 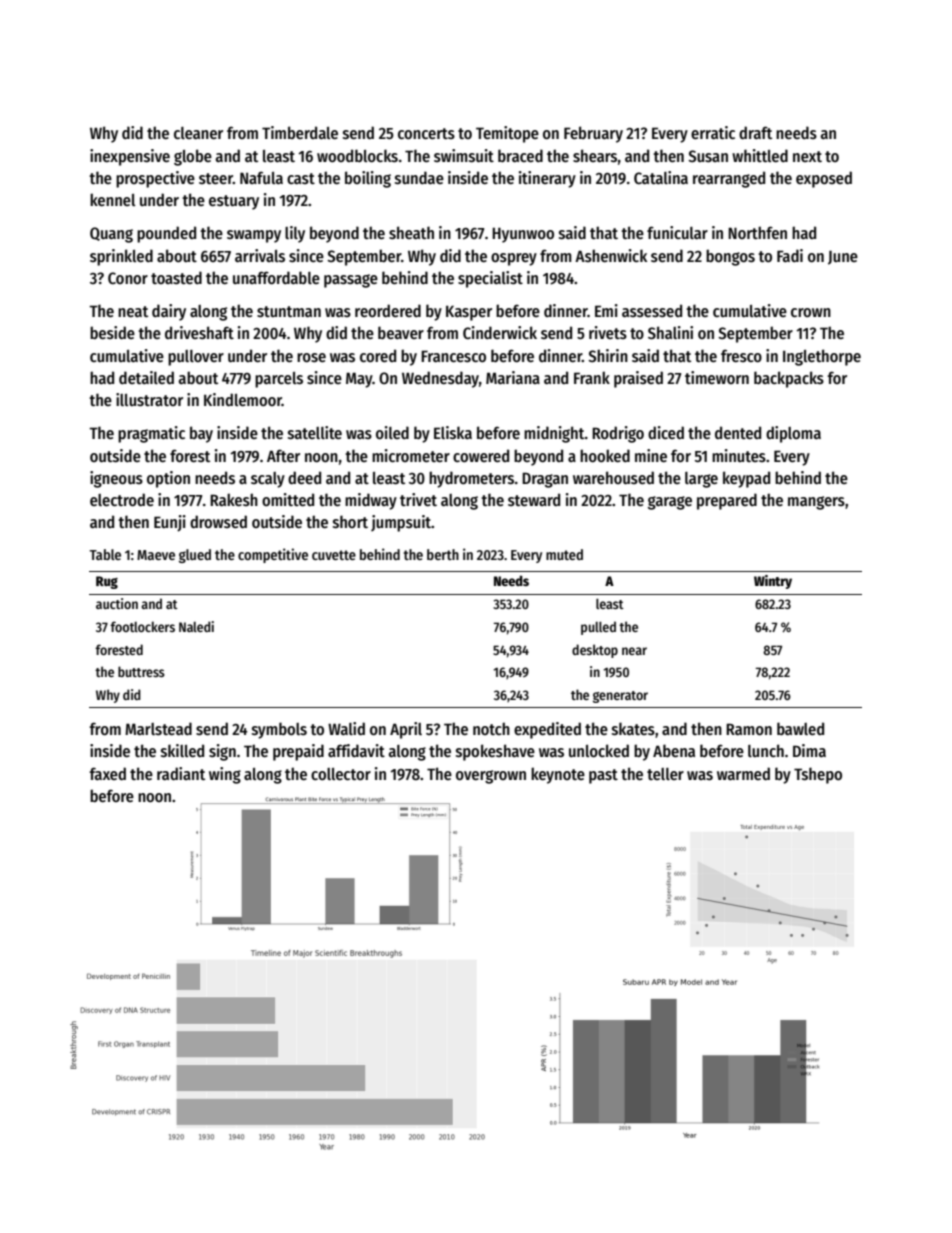 I want to click on scaly, so click(x=268, y=480).
